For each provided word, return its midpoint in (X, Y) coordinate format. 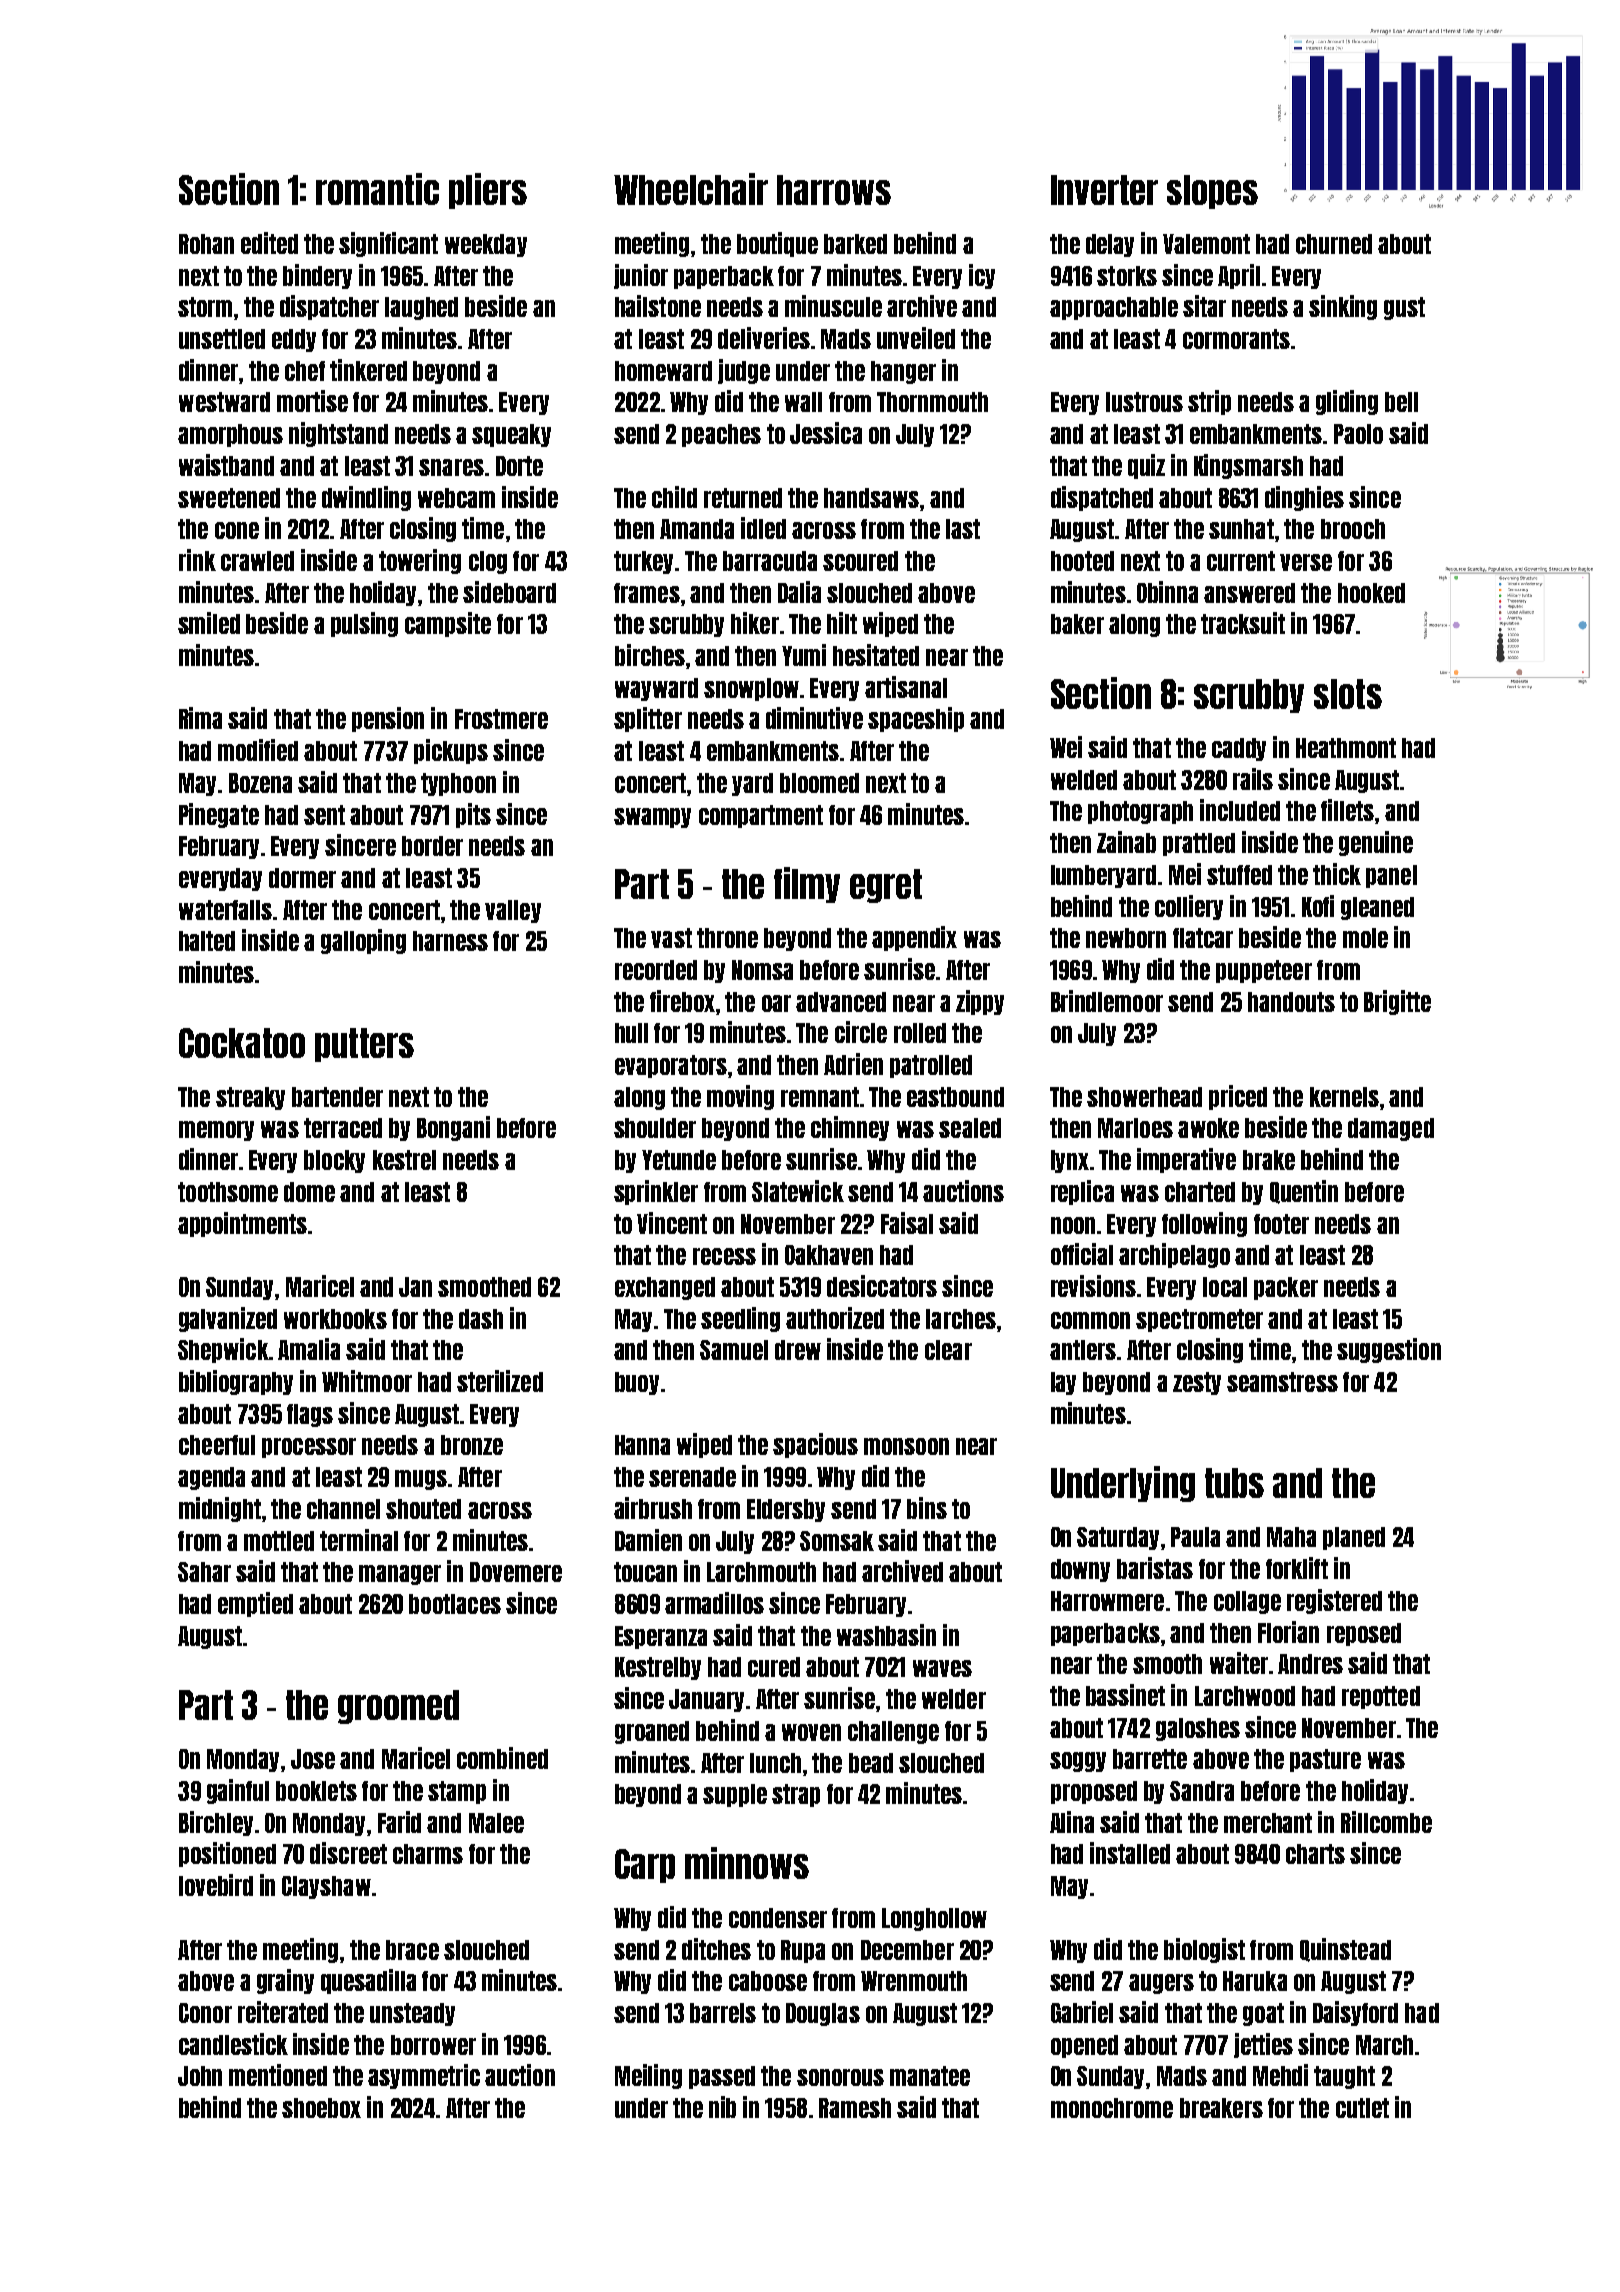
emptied (255, 1604)
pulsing (364, 624)
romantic (377, 189)
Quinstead (1345, 1950)
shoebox (321, 2108)
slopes (1212, 192)
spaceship (916, 719)
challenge (893, 1732)
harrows (834, 190)
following (1204, 1224)
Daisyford (1355, 2013)
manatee (930, 2076)
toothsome (228, 1192)
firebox (682, 1001)
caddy (1239, 749)
